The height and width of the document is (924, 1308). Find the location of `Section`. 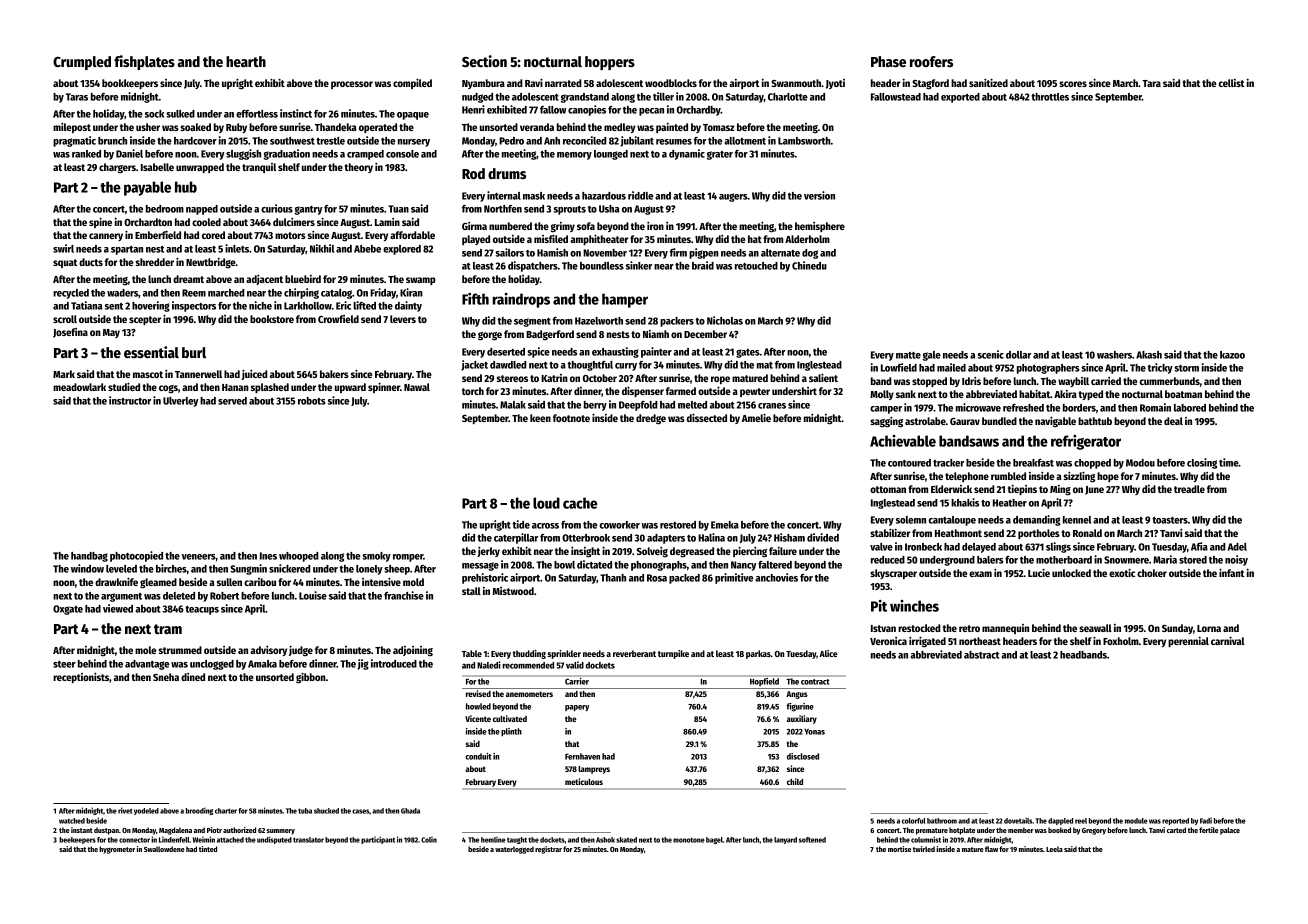

Section is located at coordinates (484, 61).
